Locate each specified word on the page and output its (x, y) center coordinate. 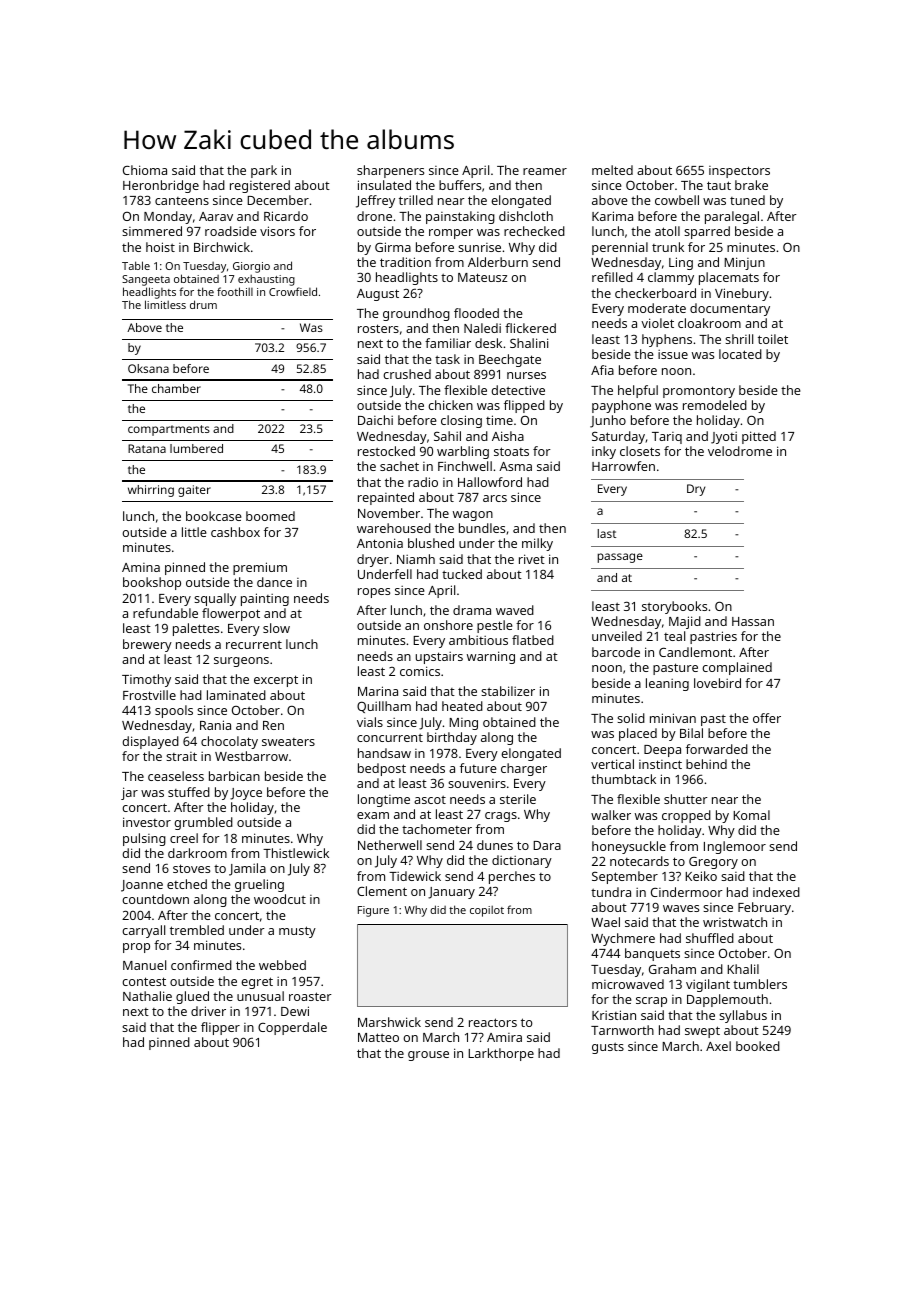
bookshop (152, 583)
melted (612, 170)
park (264, 171)
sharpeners (390, 171)
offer (767, 718)
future (478, 768)
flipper (220, 1028)
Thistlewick (296, 853)
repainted (386, 498)
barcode (616, 652)
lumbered (196, 448)
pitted (759, 437)
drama (472, 610)
